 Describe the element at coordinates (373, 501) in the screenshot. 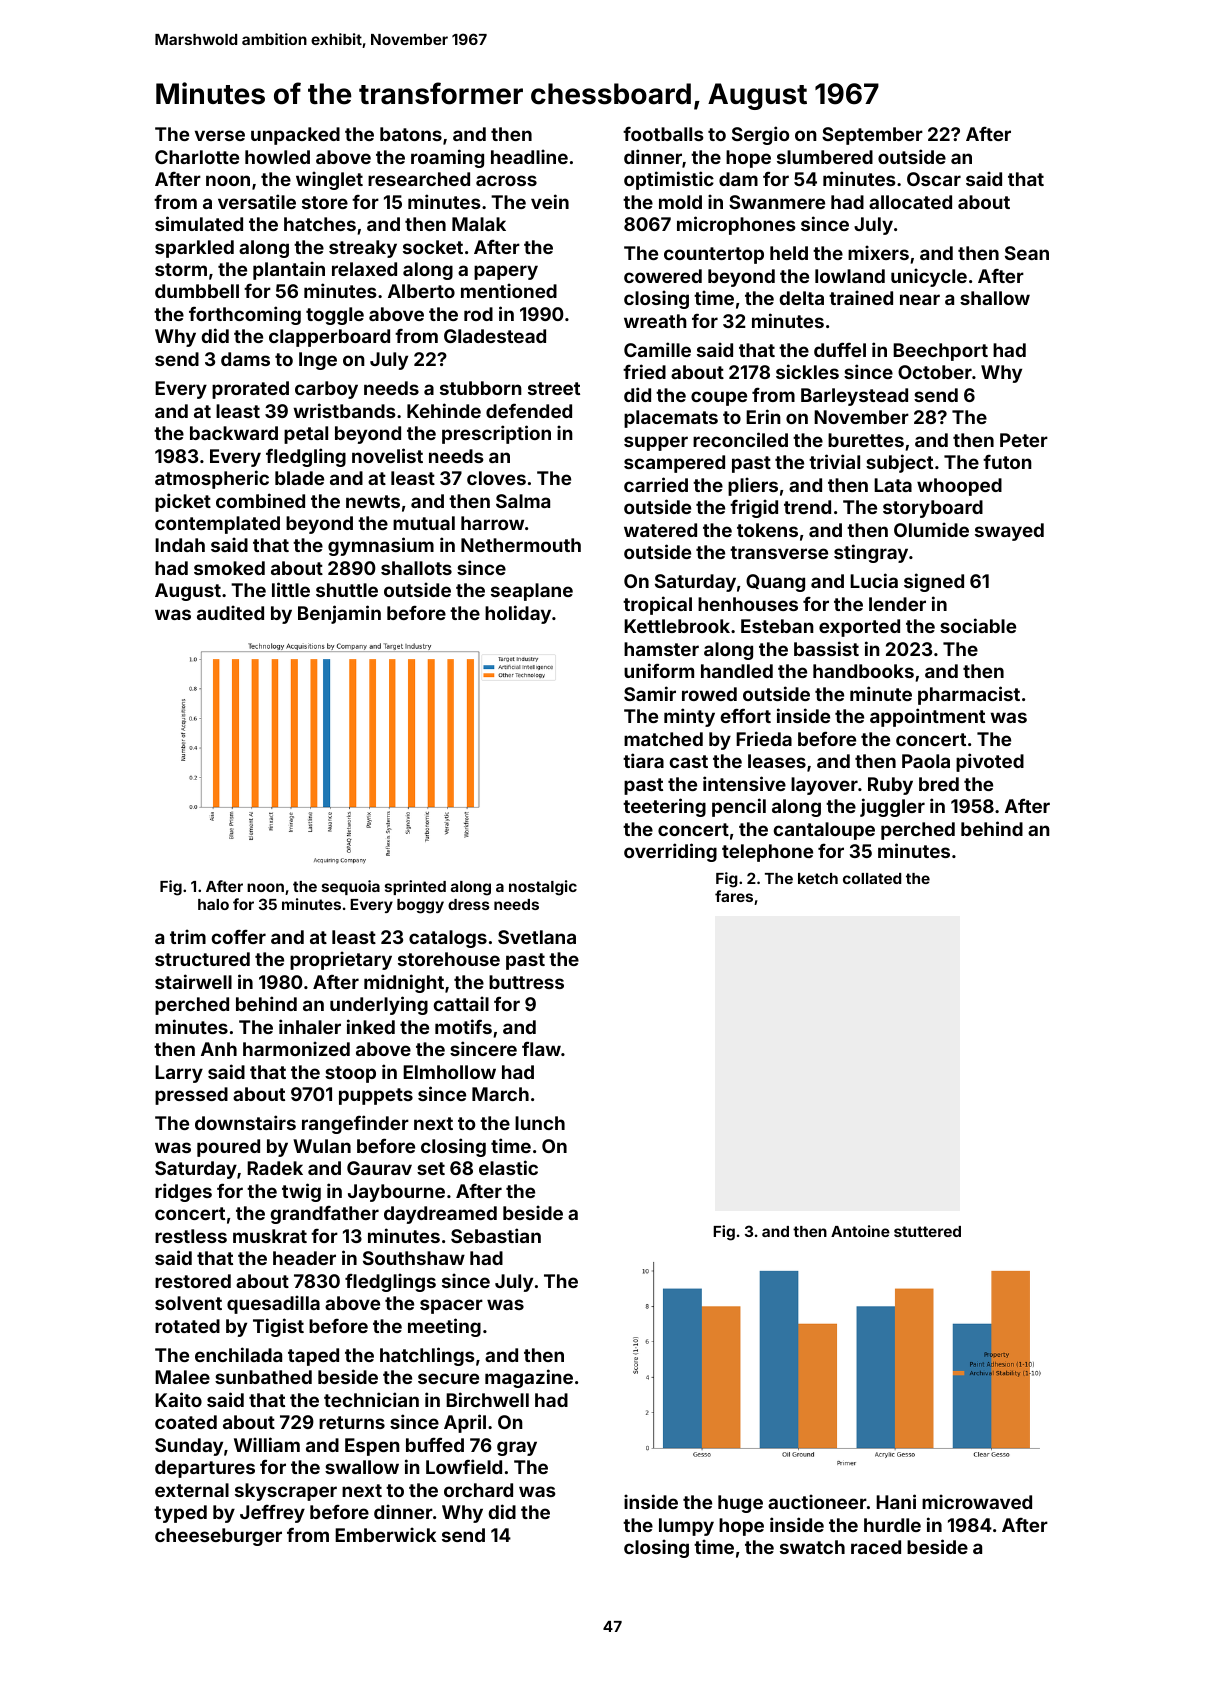

I see `newts` at that location.
